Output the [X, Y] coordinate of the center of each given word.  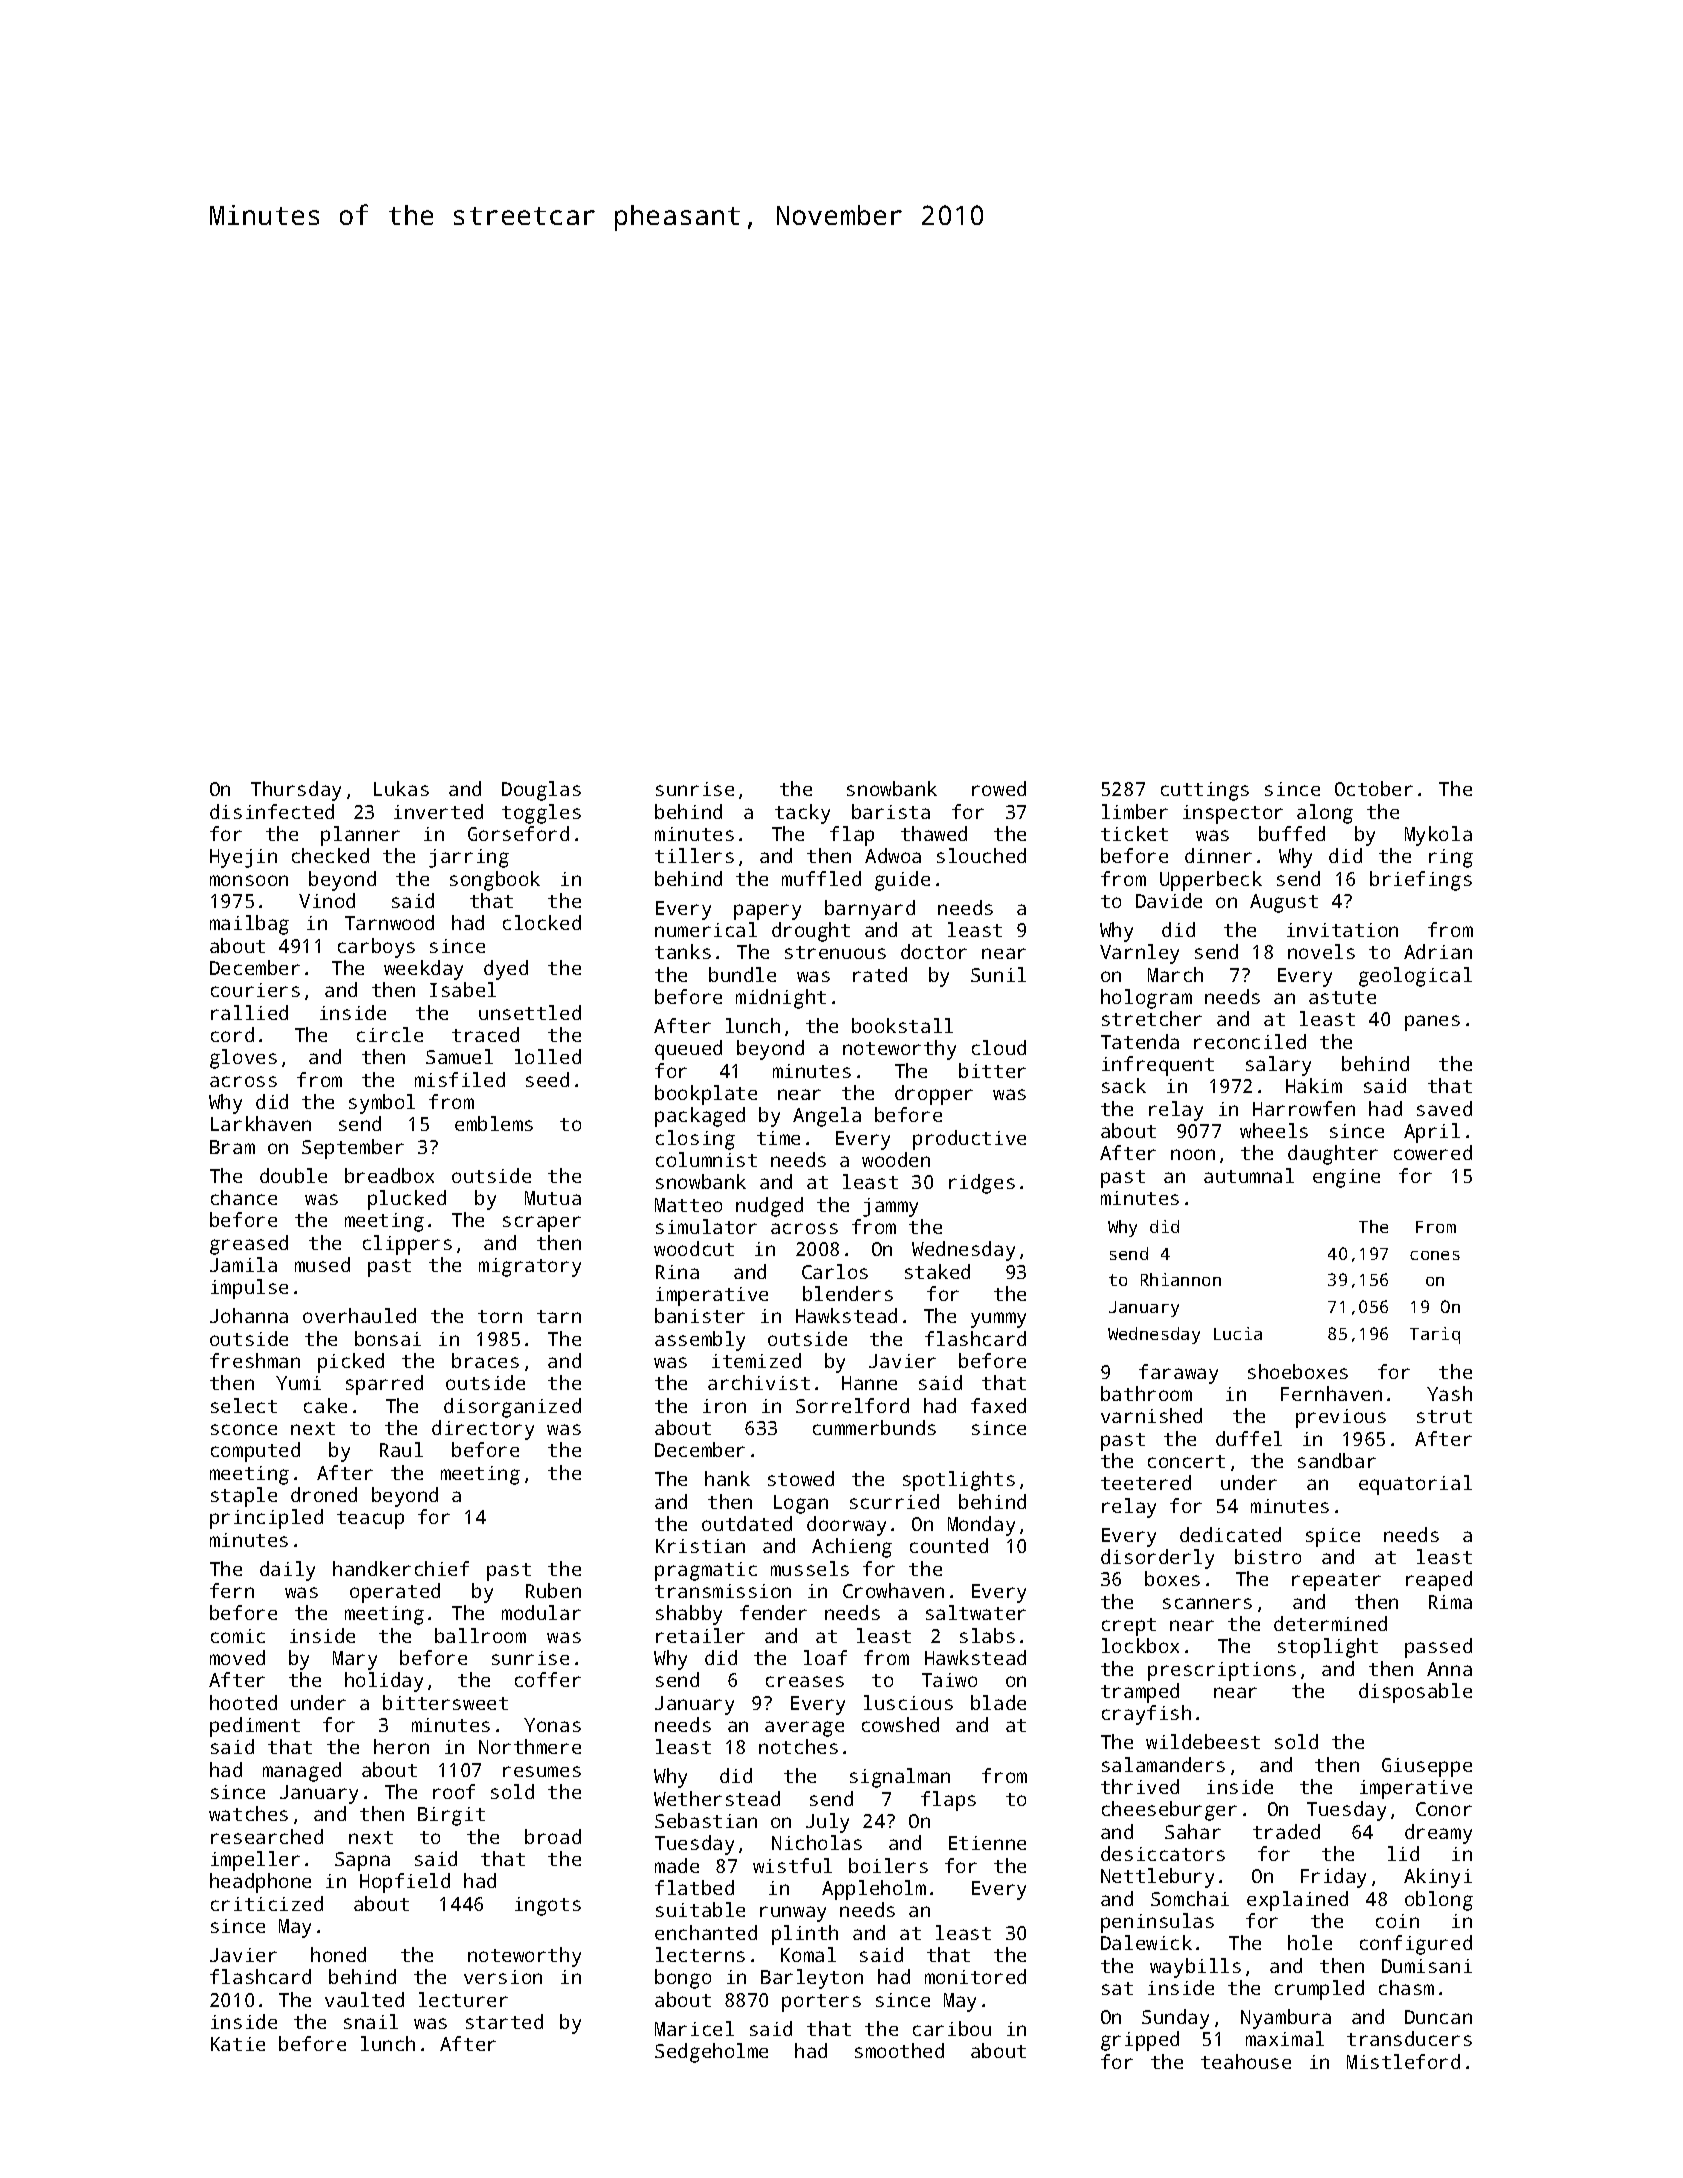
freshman [255, 1360]
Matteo [688, 1205]
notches [798, 1746]
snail [371, 2021]
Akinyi [1438, 1878]
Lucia [1238, 1333]
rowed [999, 788]
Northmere [530, 1746]
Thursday [296, 791]
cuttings [1205, 791]
